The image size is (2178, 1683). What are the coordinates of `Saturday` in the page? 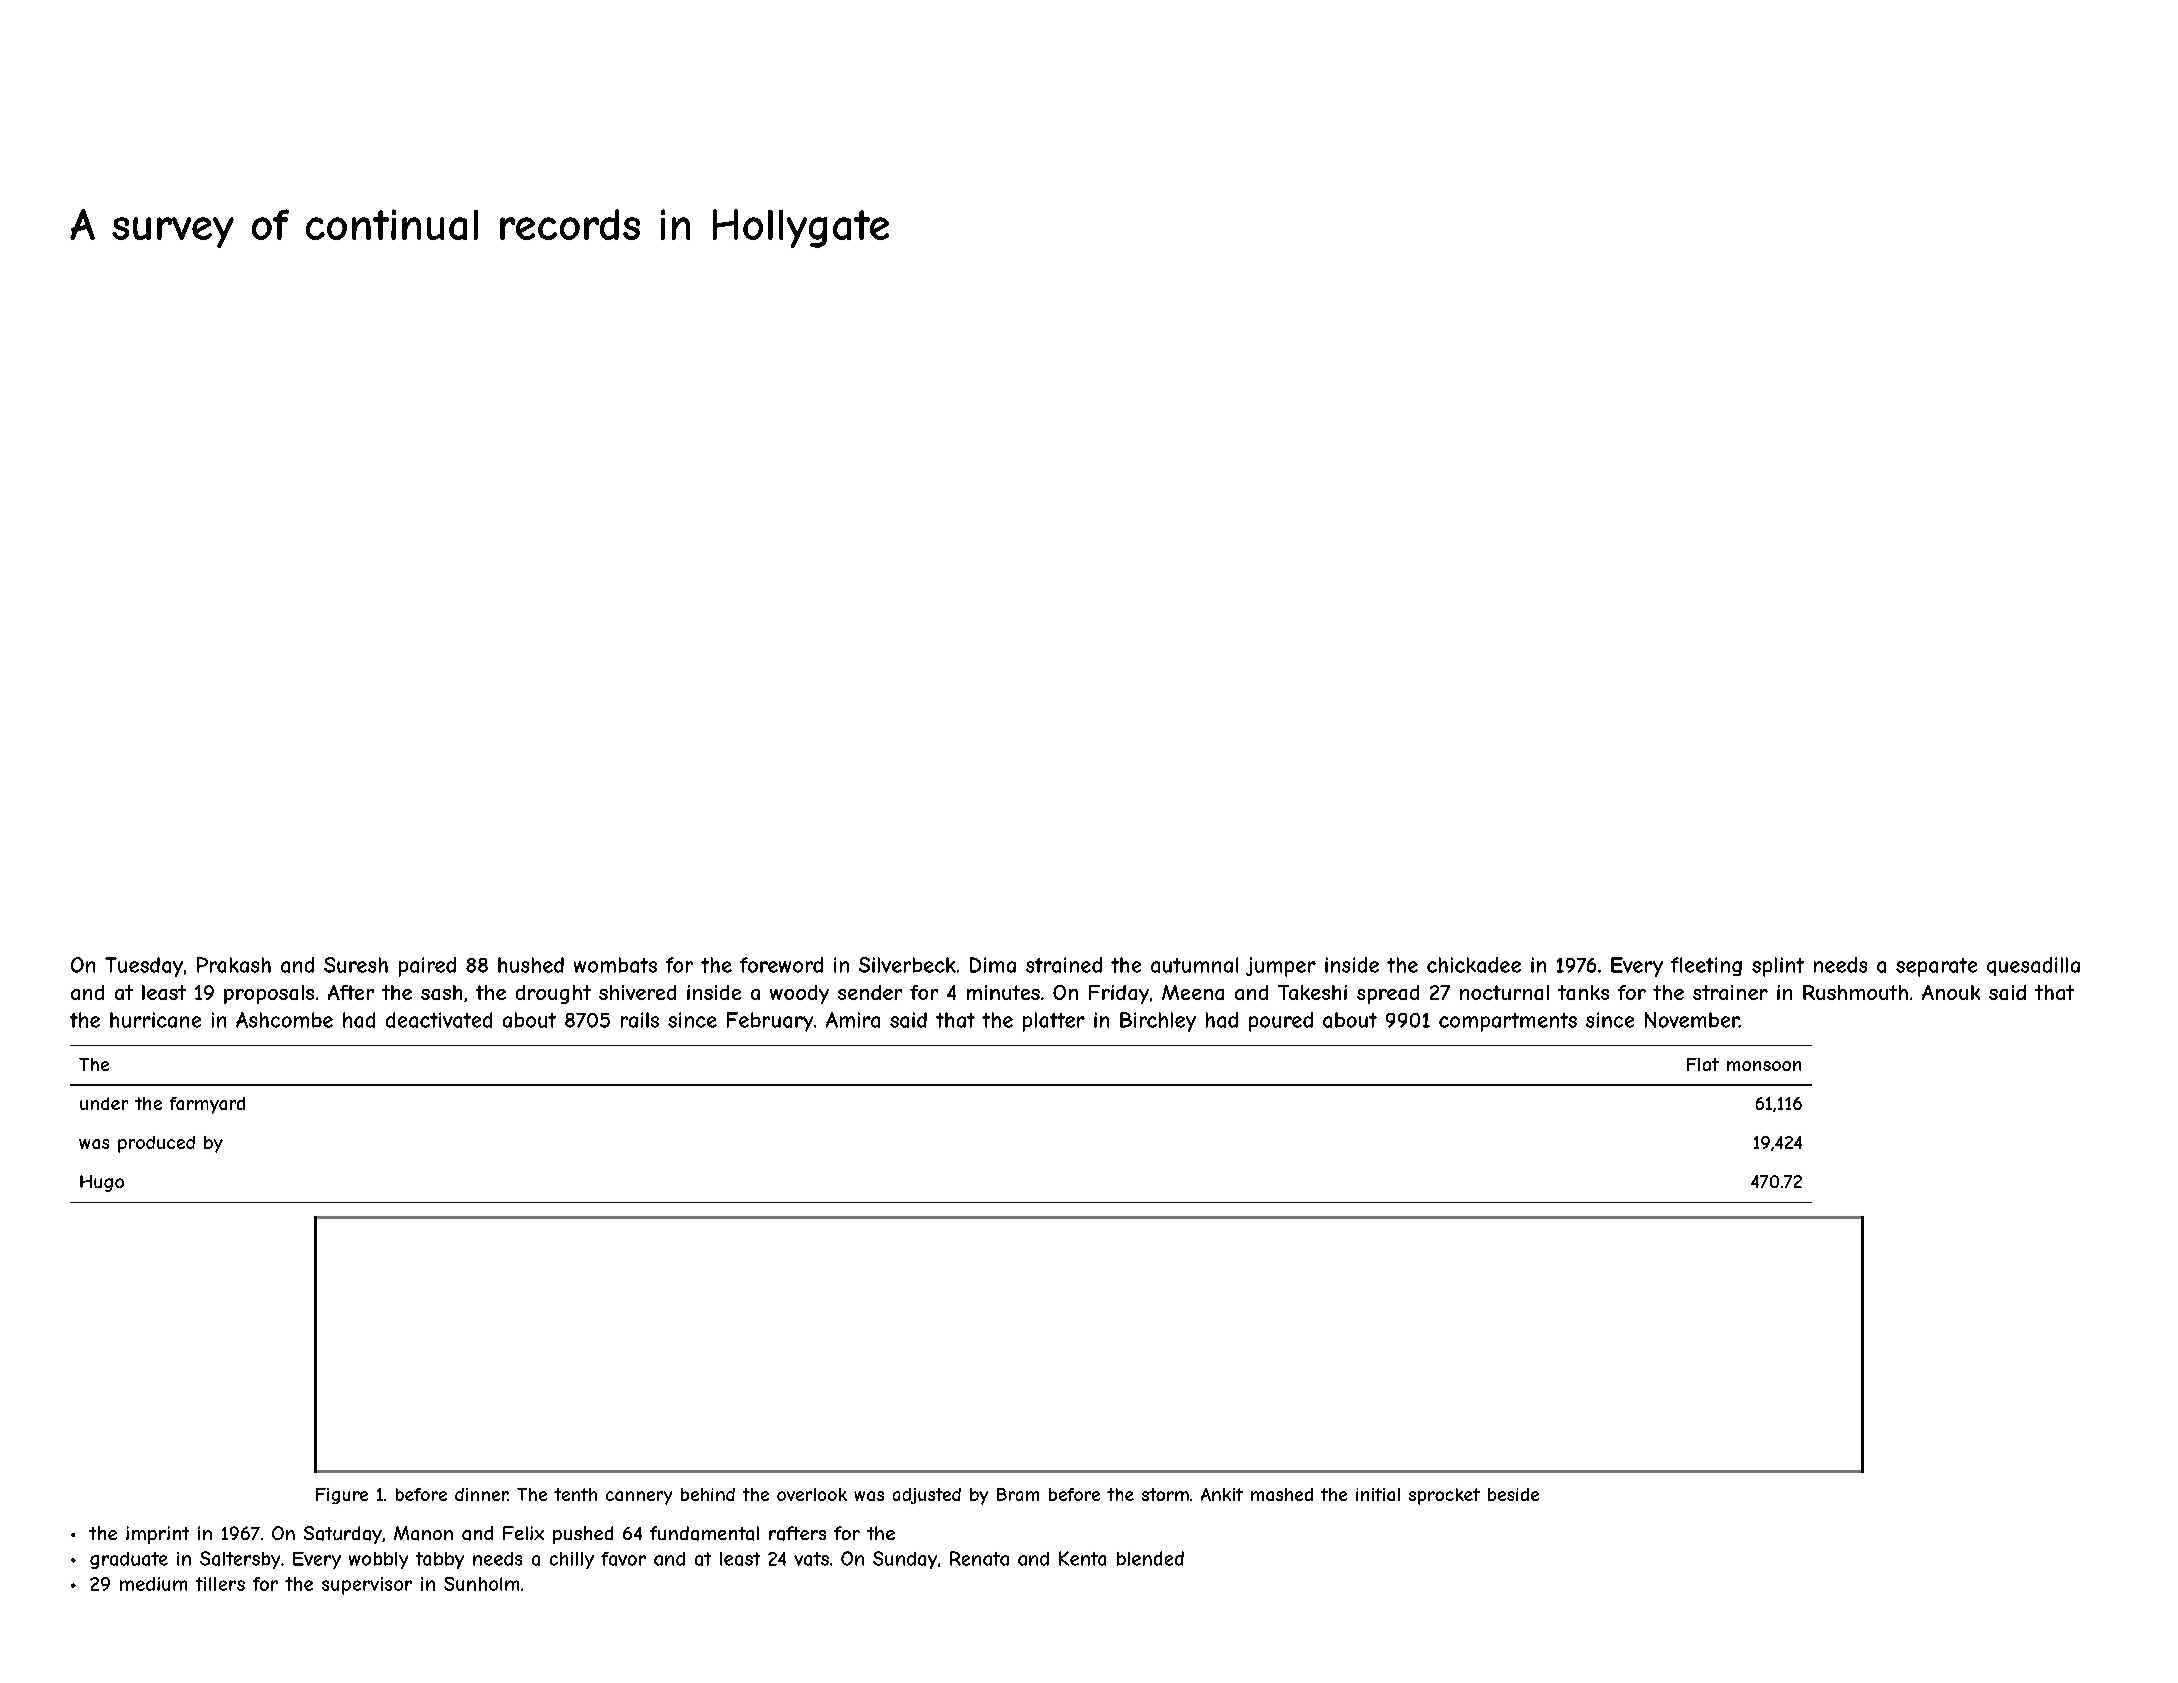 It's located at (343, 1535).
